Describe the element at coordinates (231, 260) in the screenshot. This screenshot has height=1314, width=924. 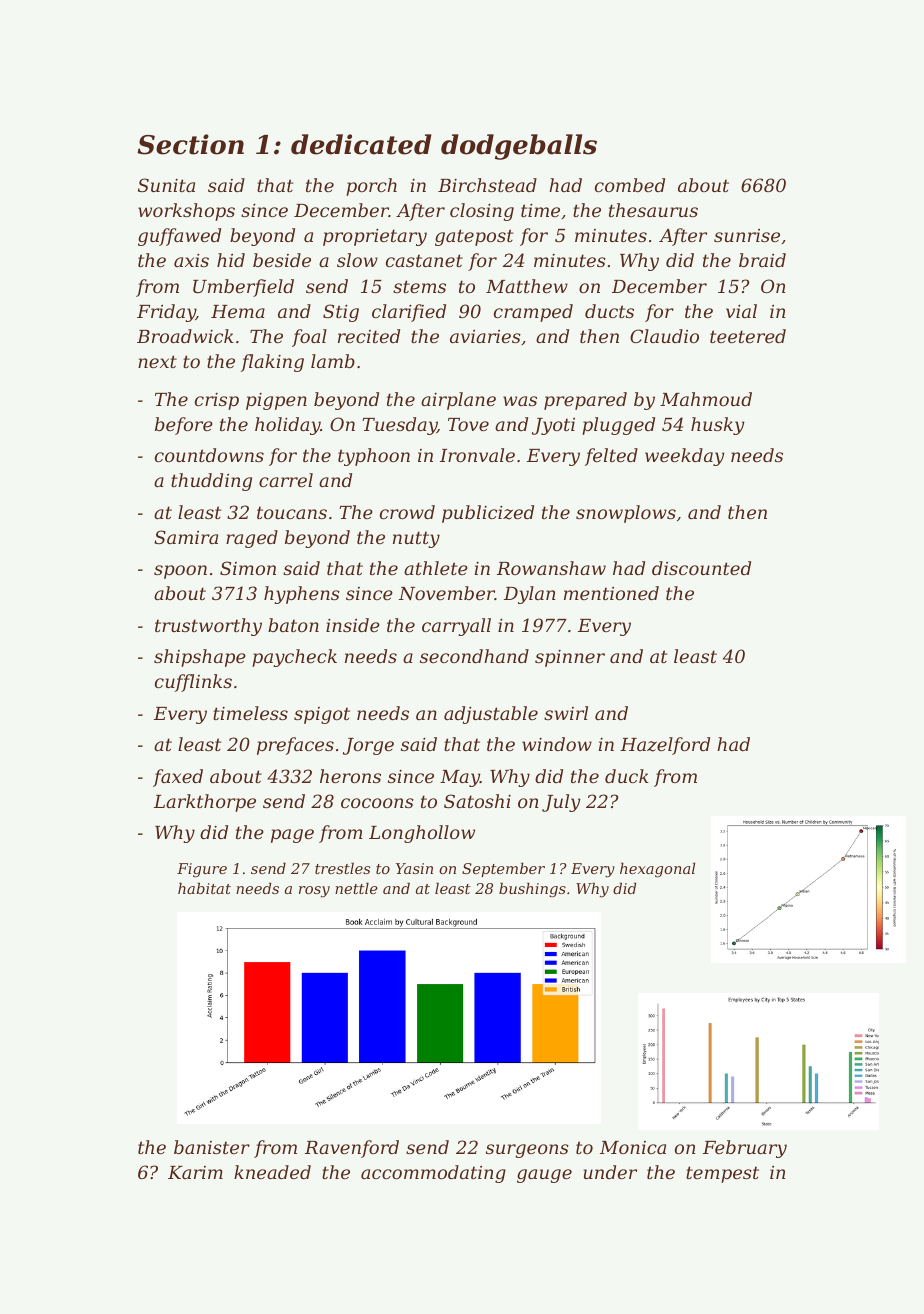
I see `hid` at that location.
